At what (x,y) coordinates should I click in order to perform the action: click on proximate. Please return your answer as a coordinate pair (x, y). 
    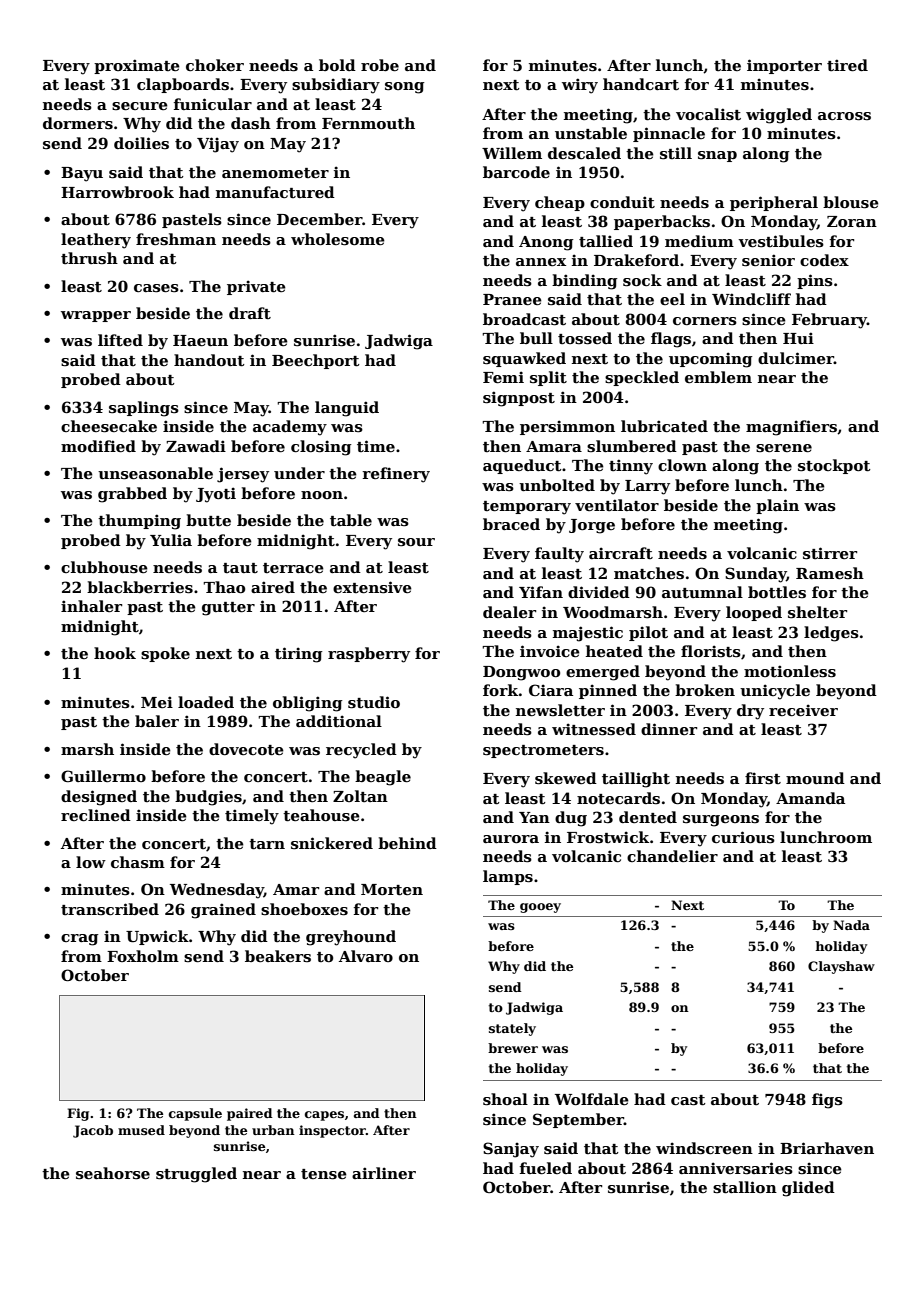
    Looking at the image, I should click on (137, 66).
